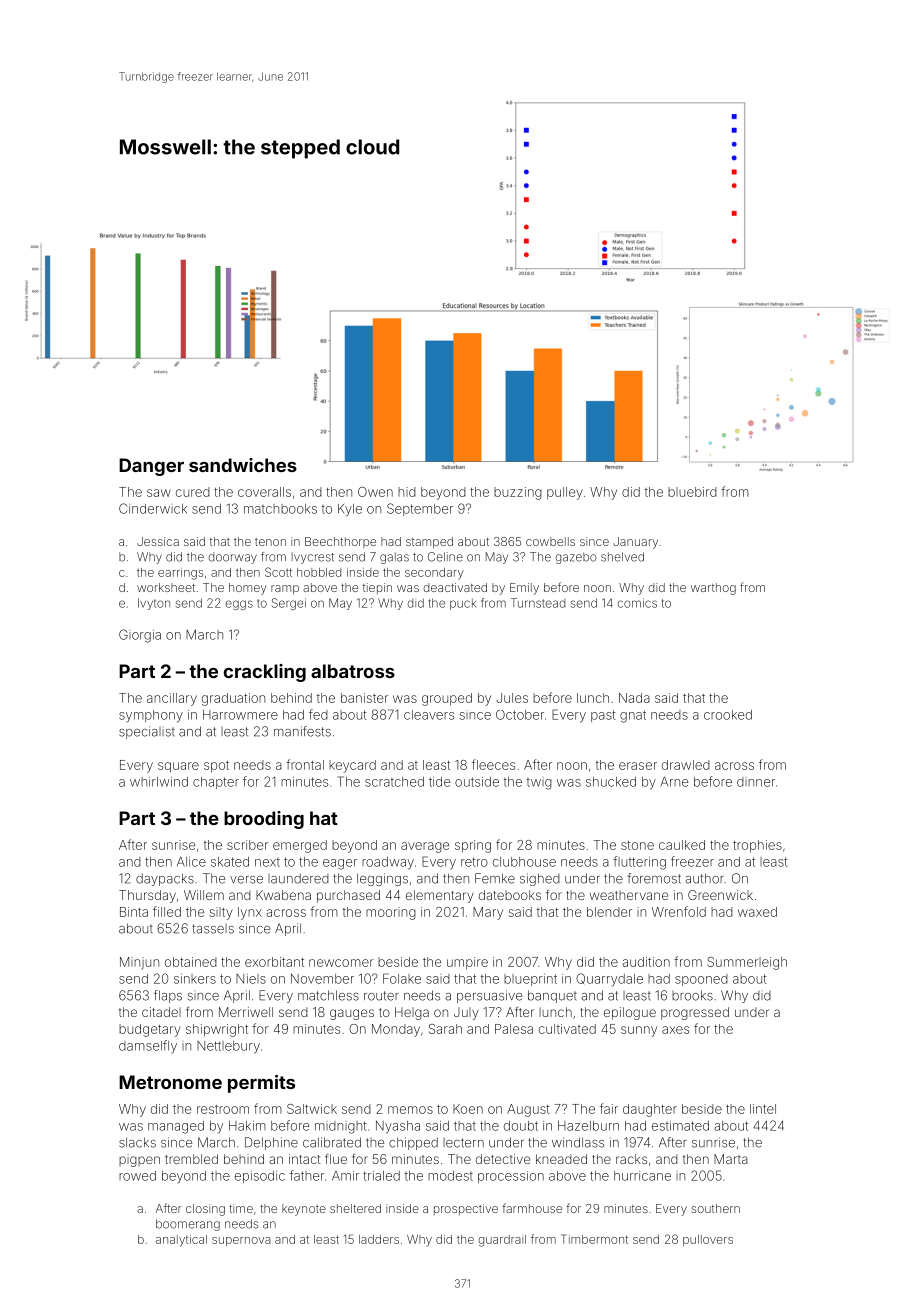 Image resolution: width=908 pixels, height=1316 pixels. I want to click on supernova, so click(241, 1241).
